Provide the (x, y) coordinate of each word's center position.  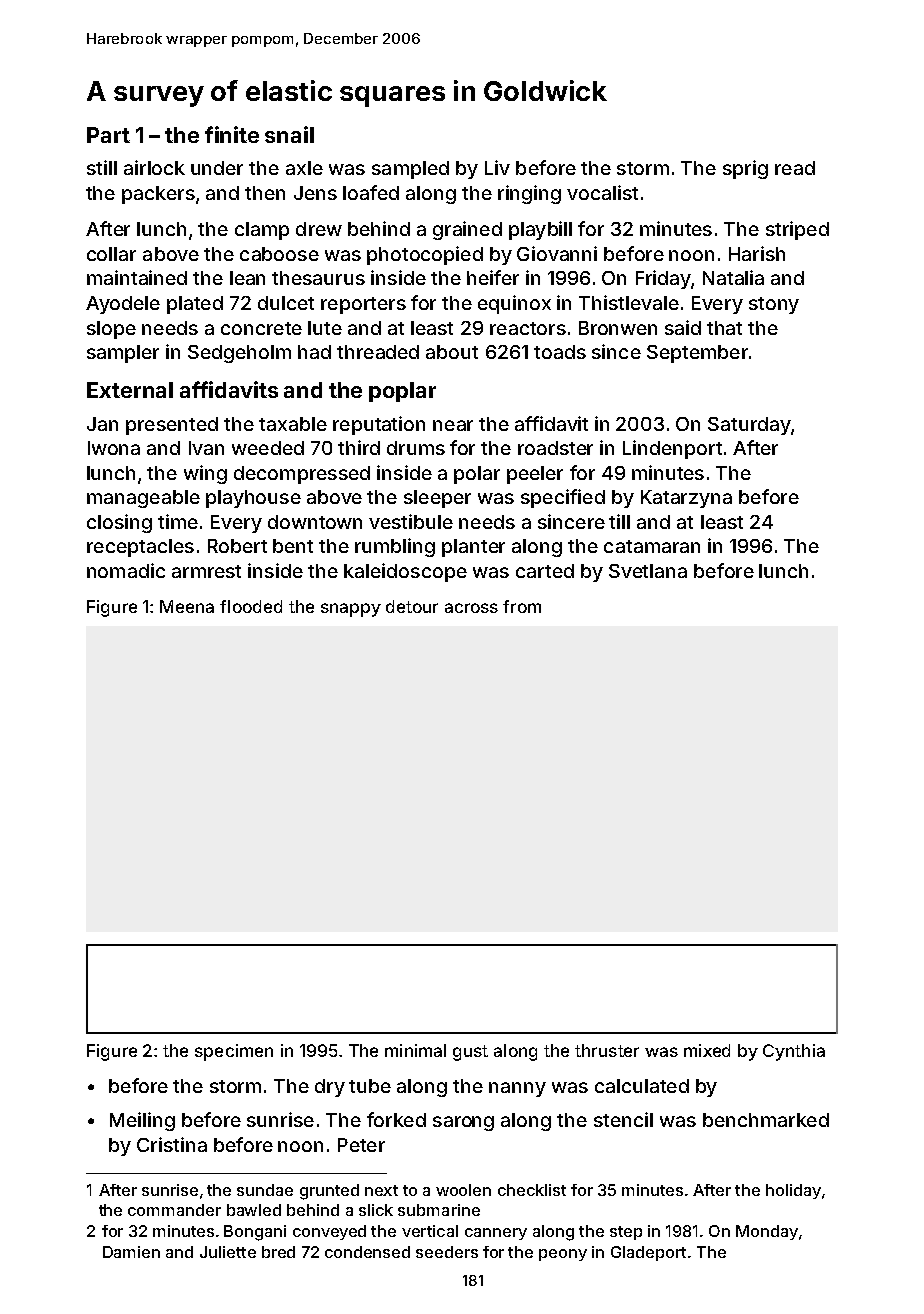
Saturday (749, 426)
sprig (745, 169)
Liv (497, 167)
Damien (131, 1252)
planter (473, 548)
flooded (251, 606)
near (453, 425)
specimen (234, 1052)
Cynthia (794, 1052)
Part (108, 135)
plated (195, 305)
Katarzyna (686, 499)
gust (470, 1053)
